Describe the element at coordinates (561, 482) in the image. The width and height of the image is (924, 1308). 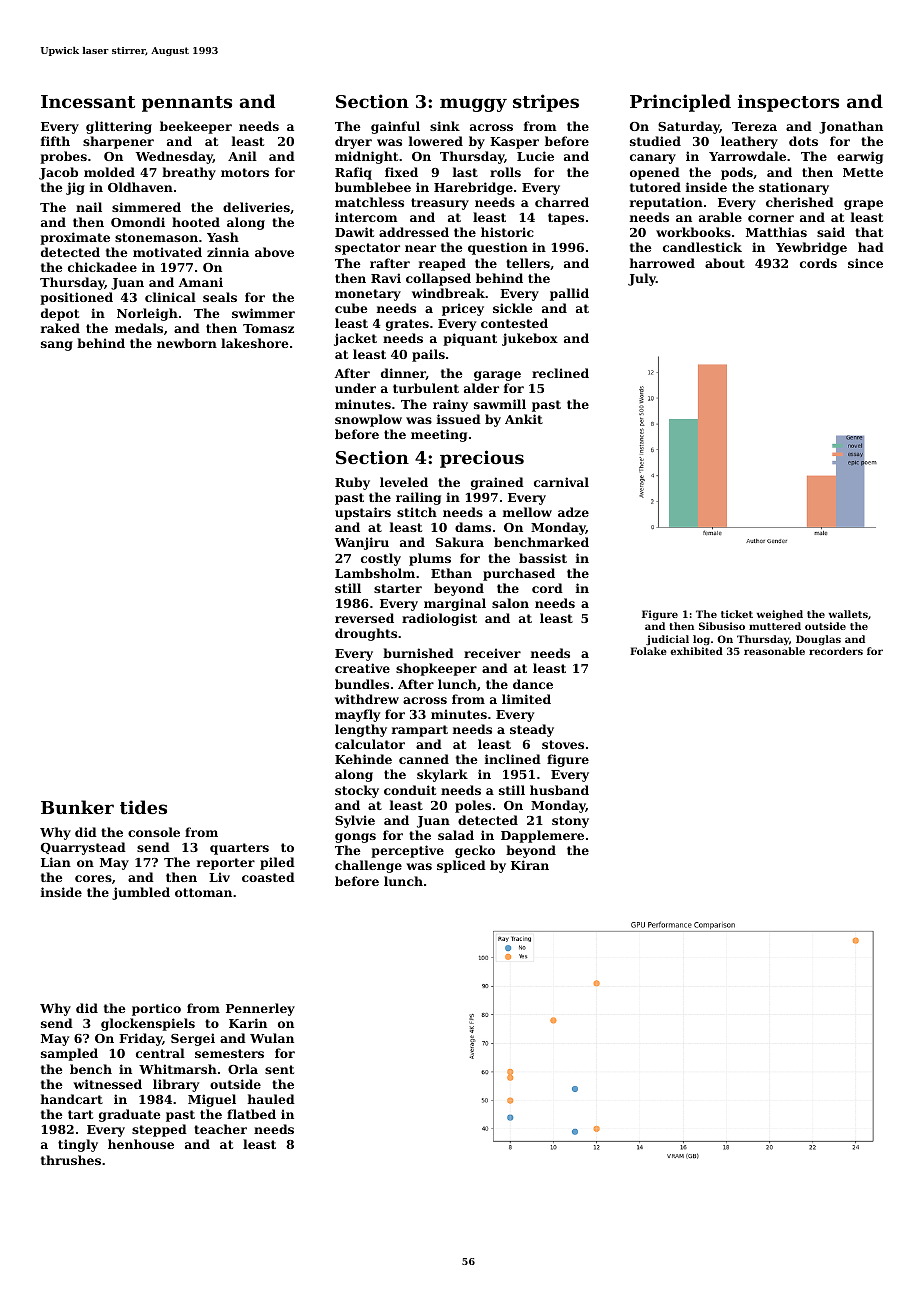
I see `carnival` at that location.
